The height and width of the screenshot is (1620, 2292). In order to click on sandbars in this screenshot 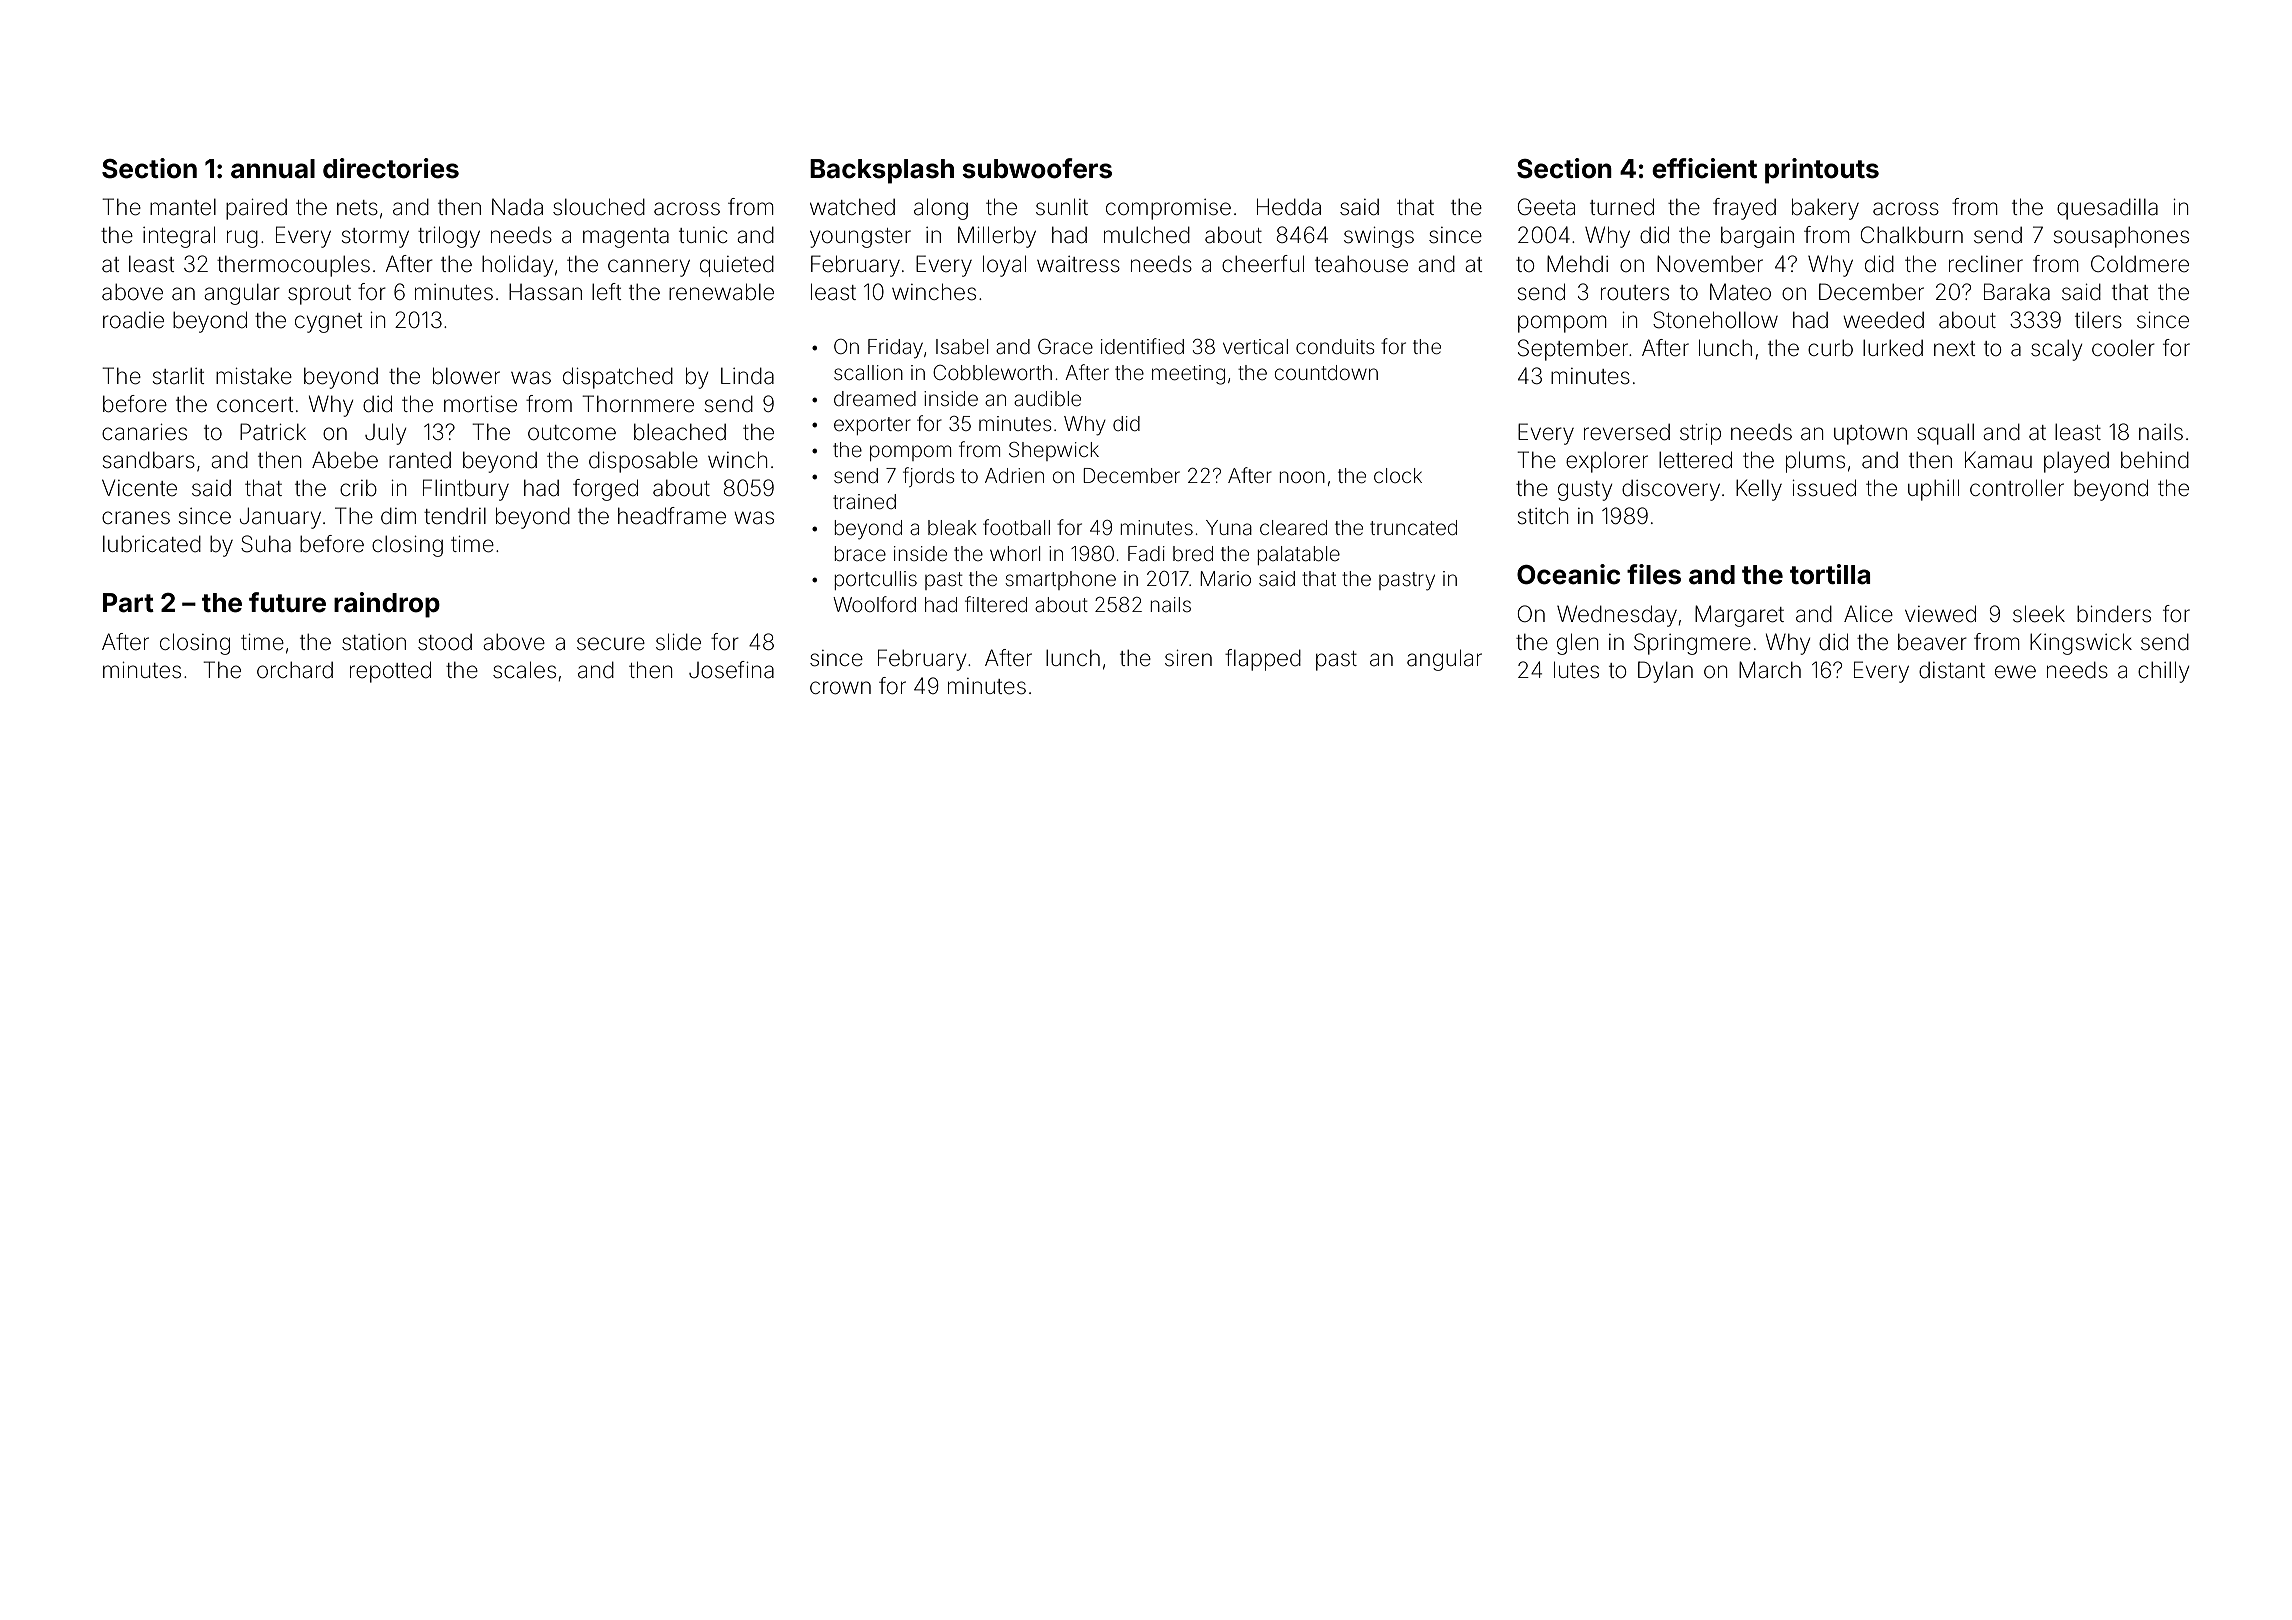, I will do `click(149, 460)`.
